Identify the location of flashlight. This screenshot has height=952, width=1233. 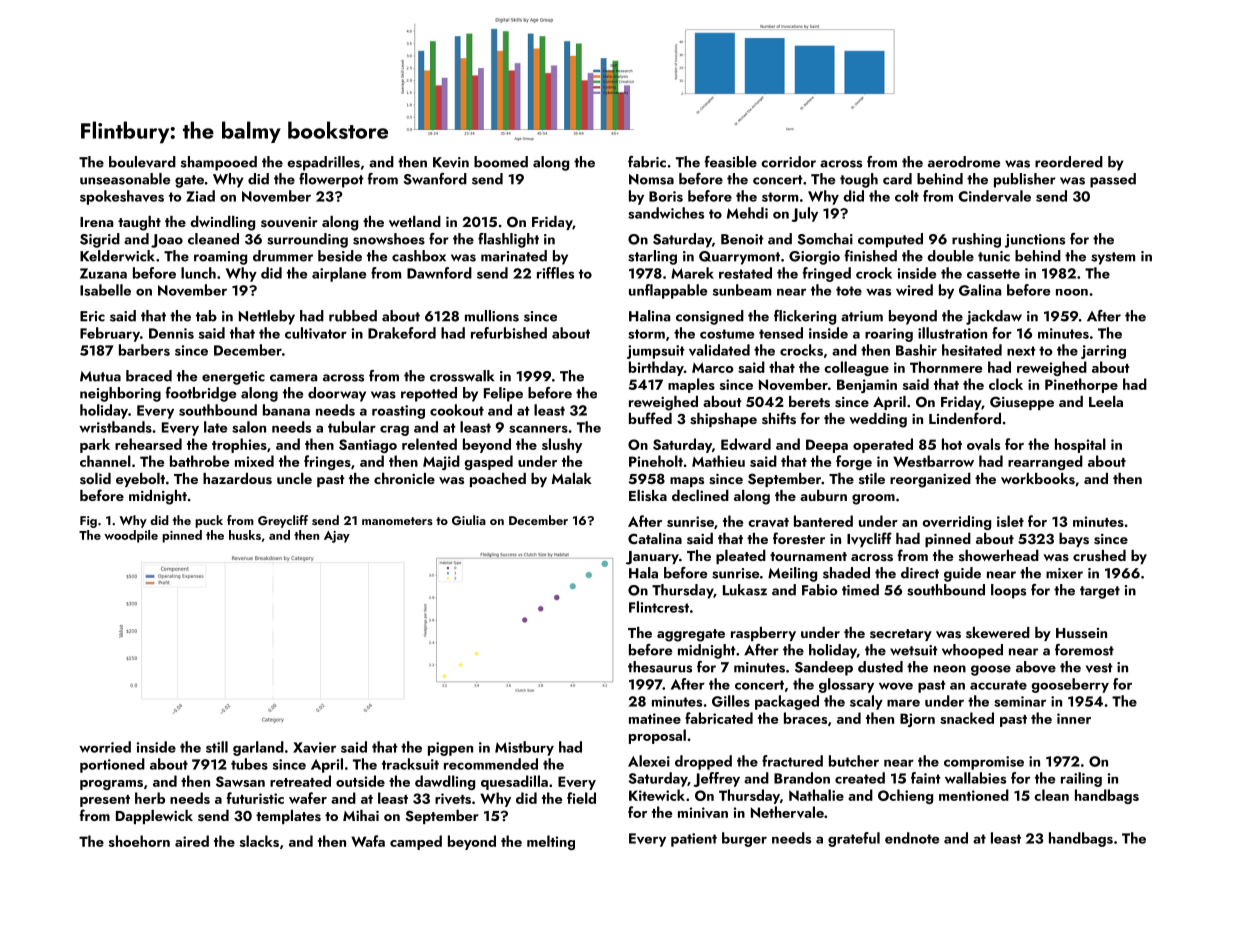
(508, 240).
